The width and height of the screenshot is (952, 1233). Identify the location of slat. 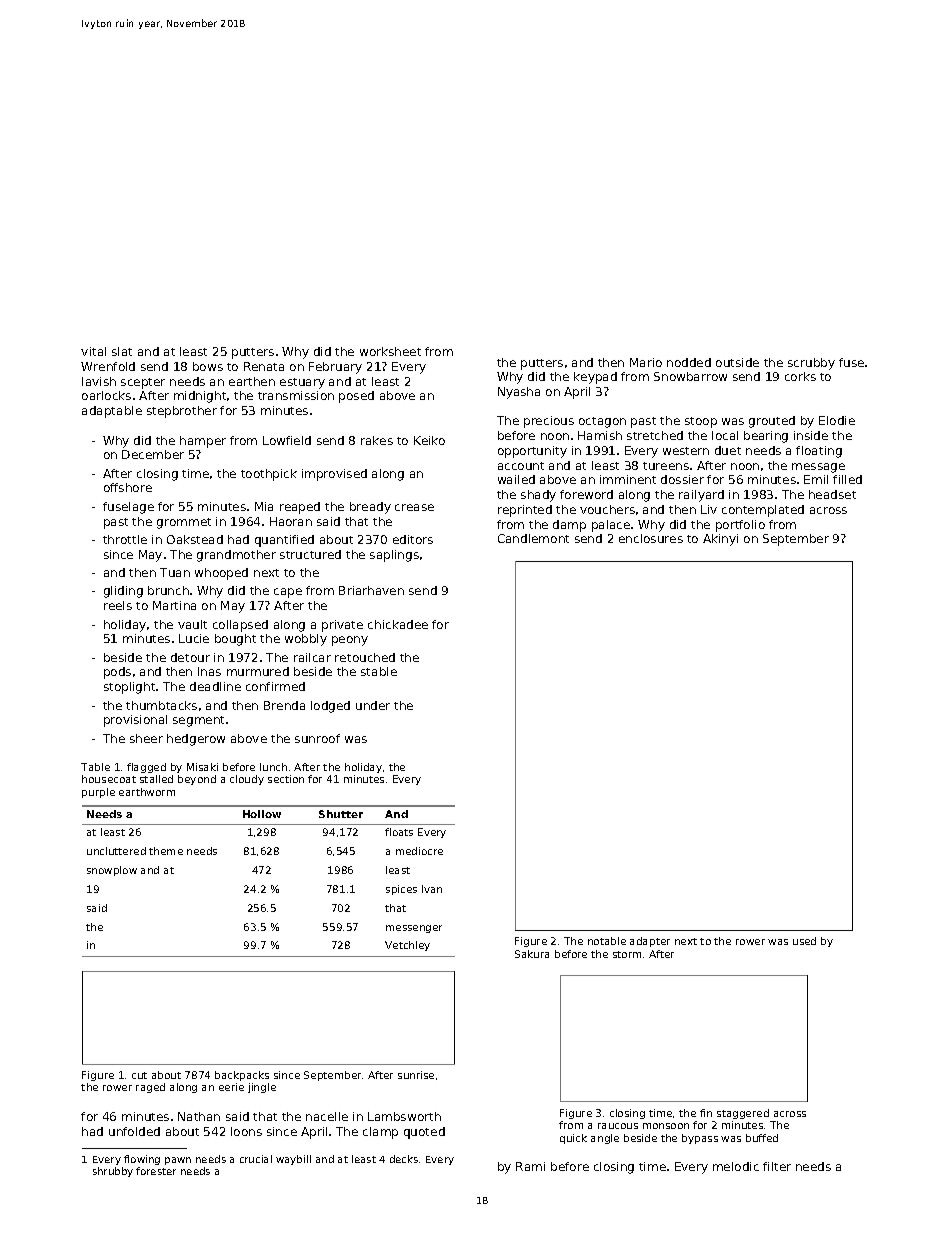
(122, 351).
